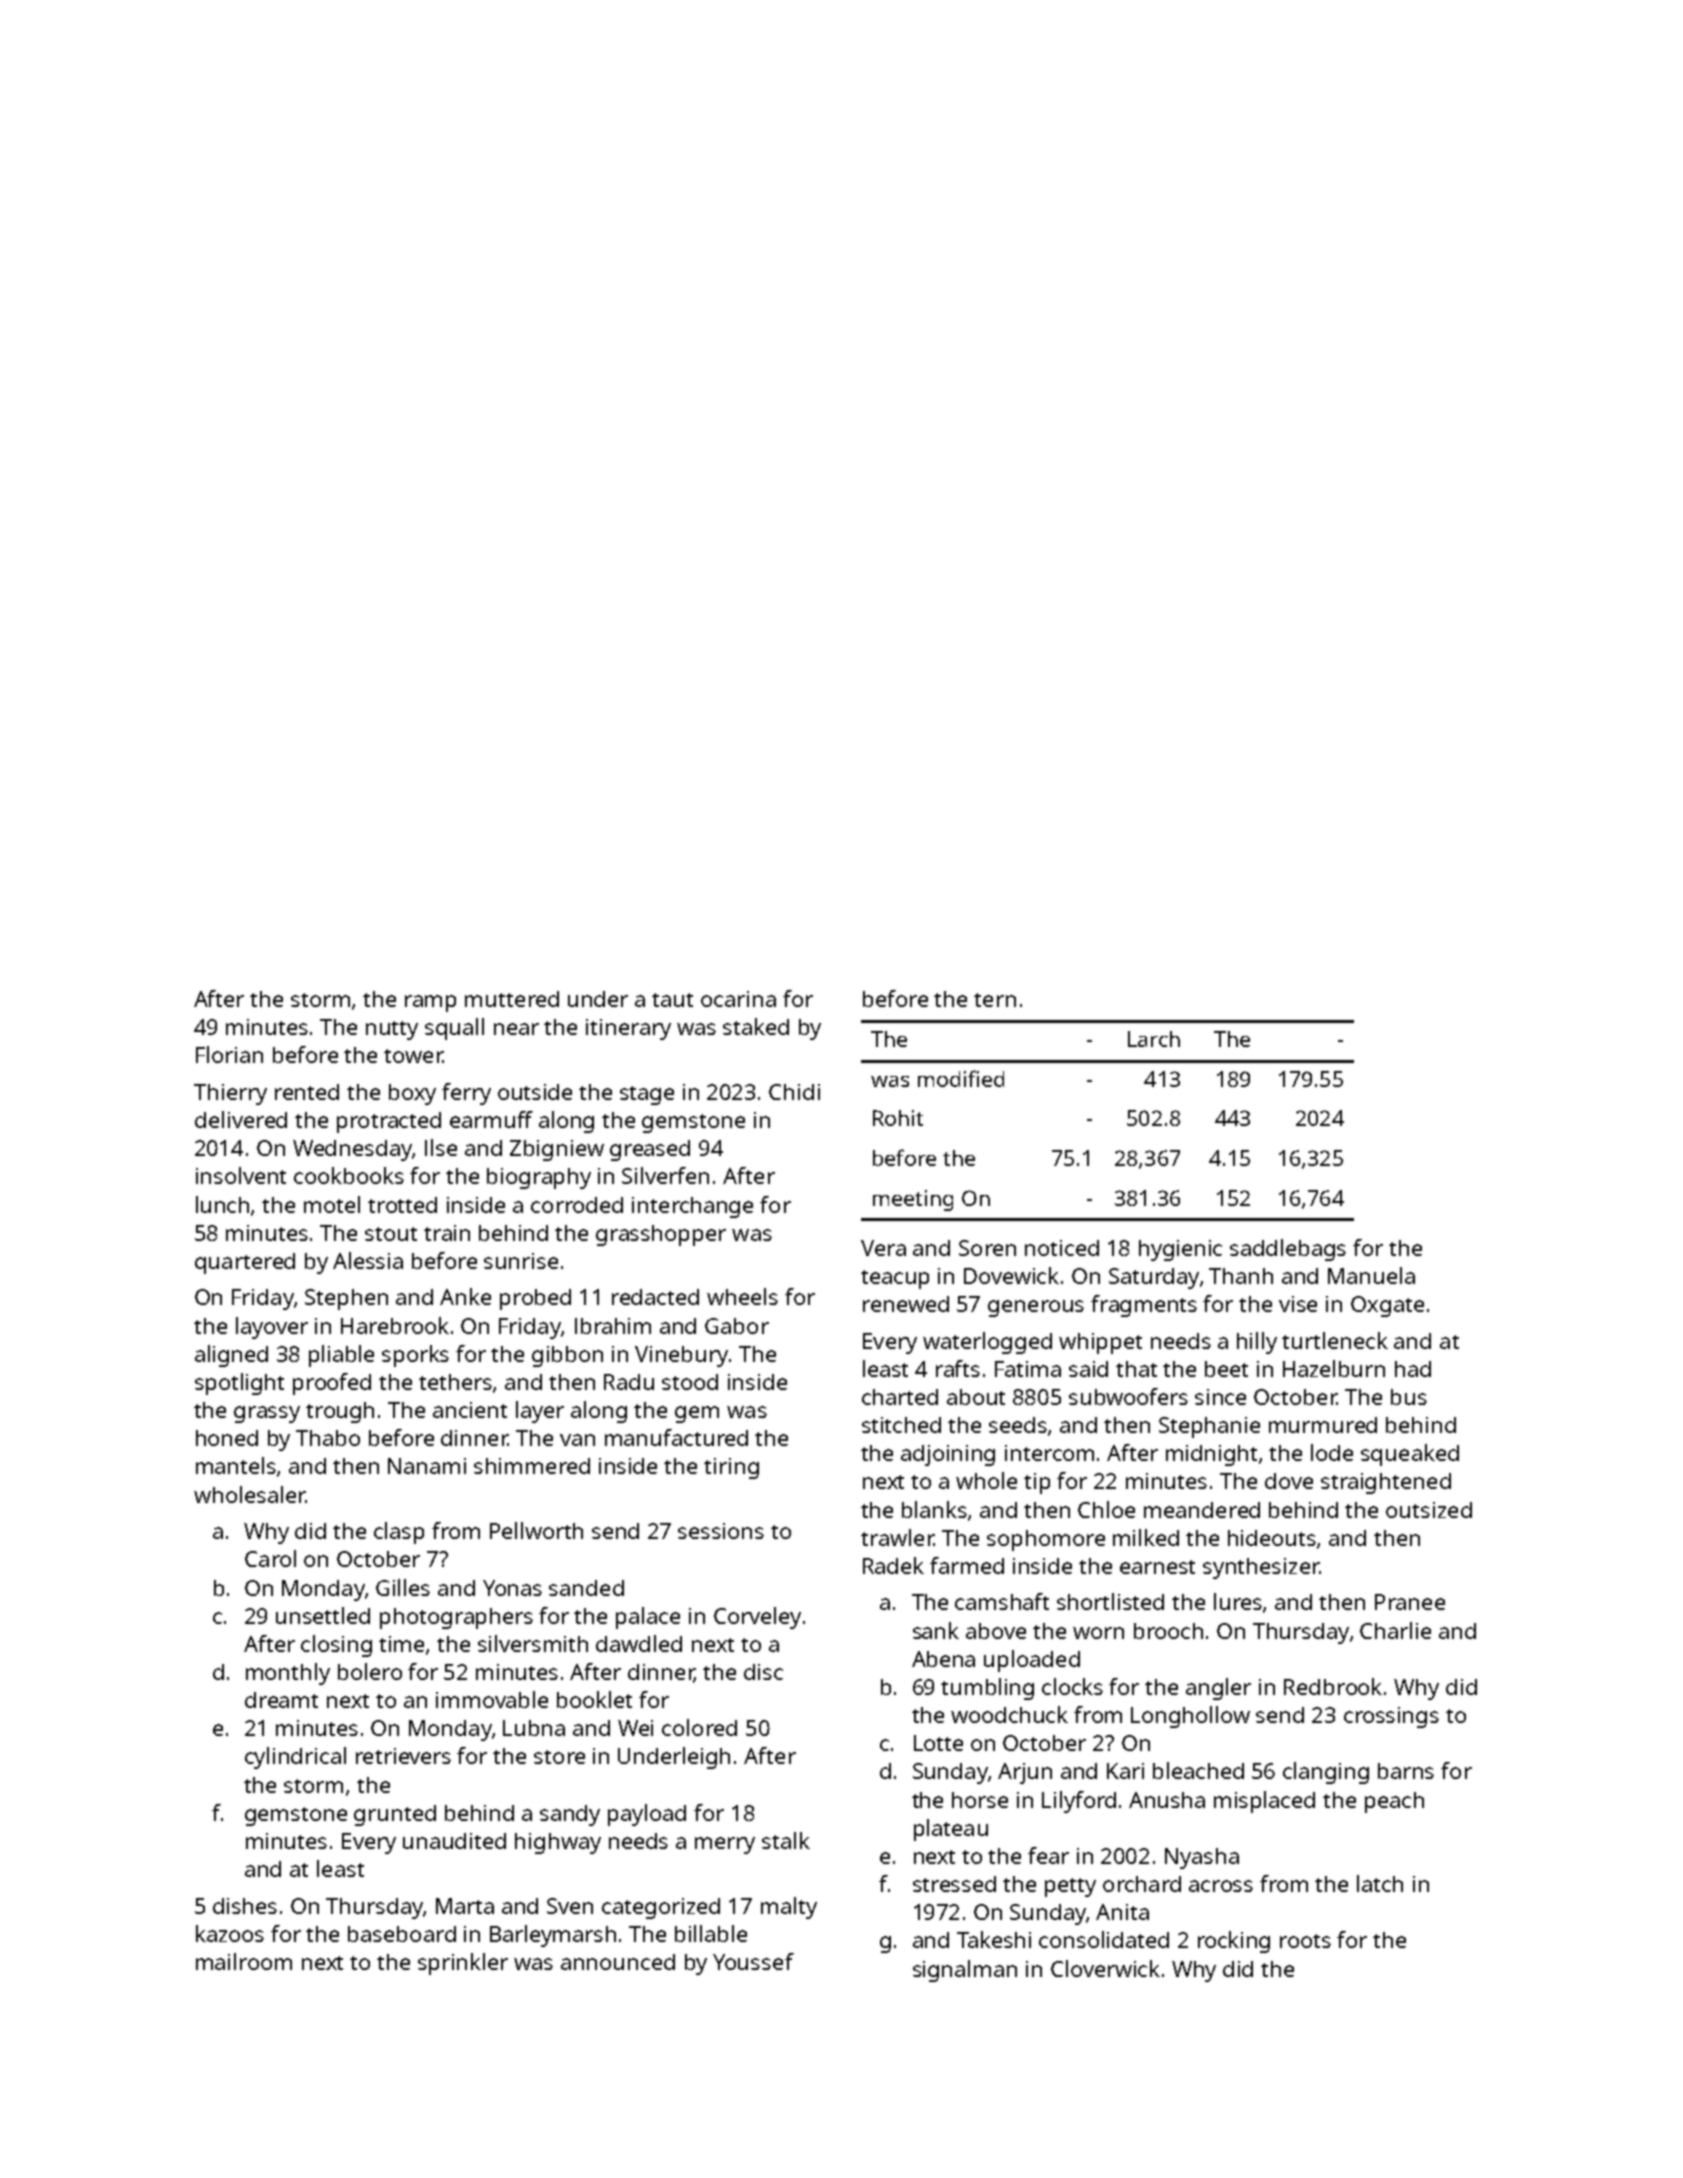  I want to click on announced, so click(618, 1962).
